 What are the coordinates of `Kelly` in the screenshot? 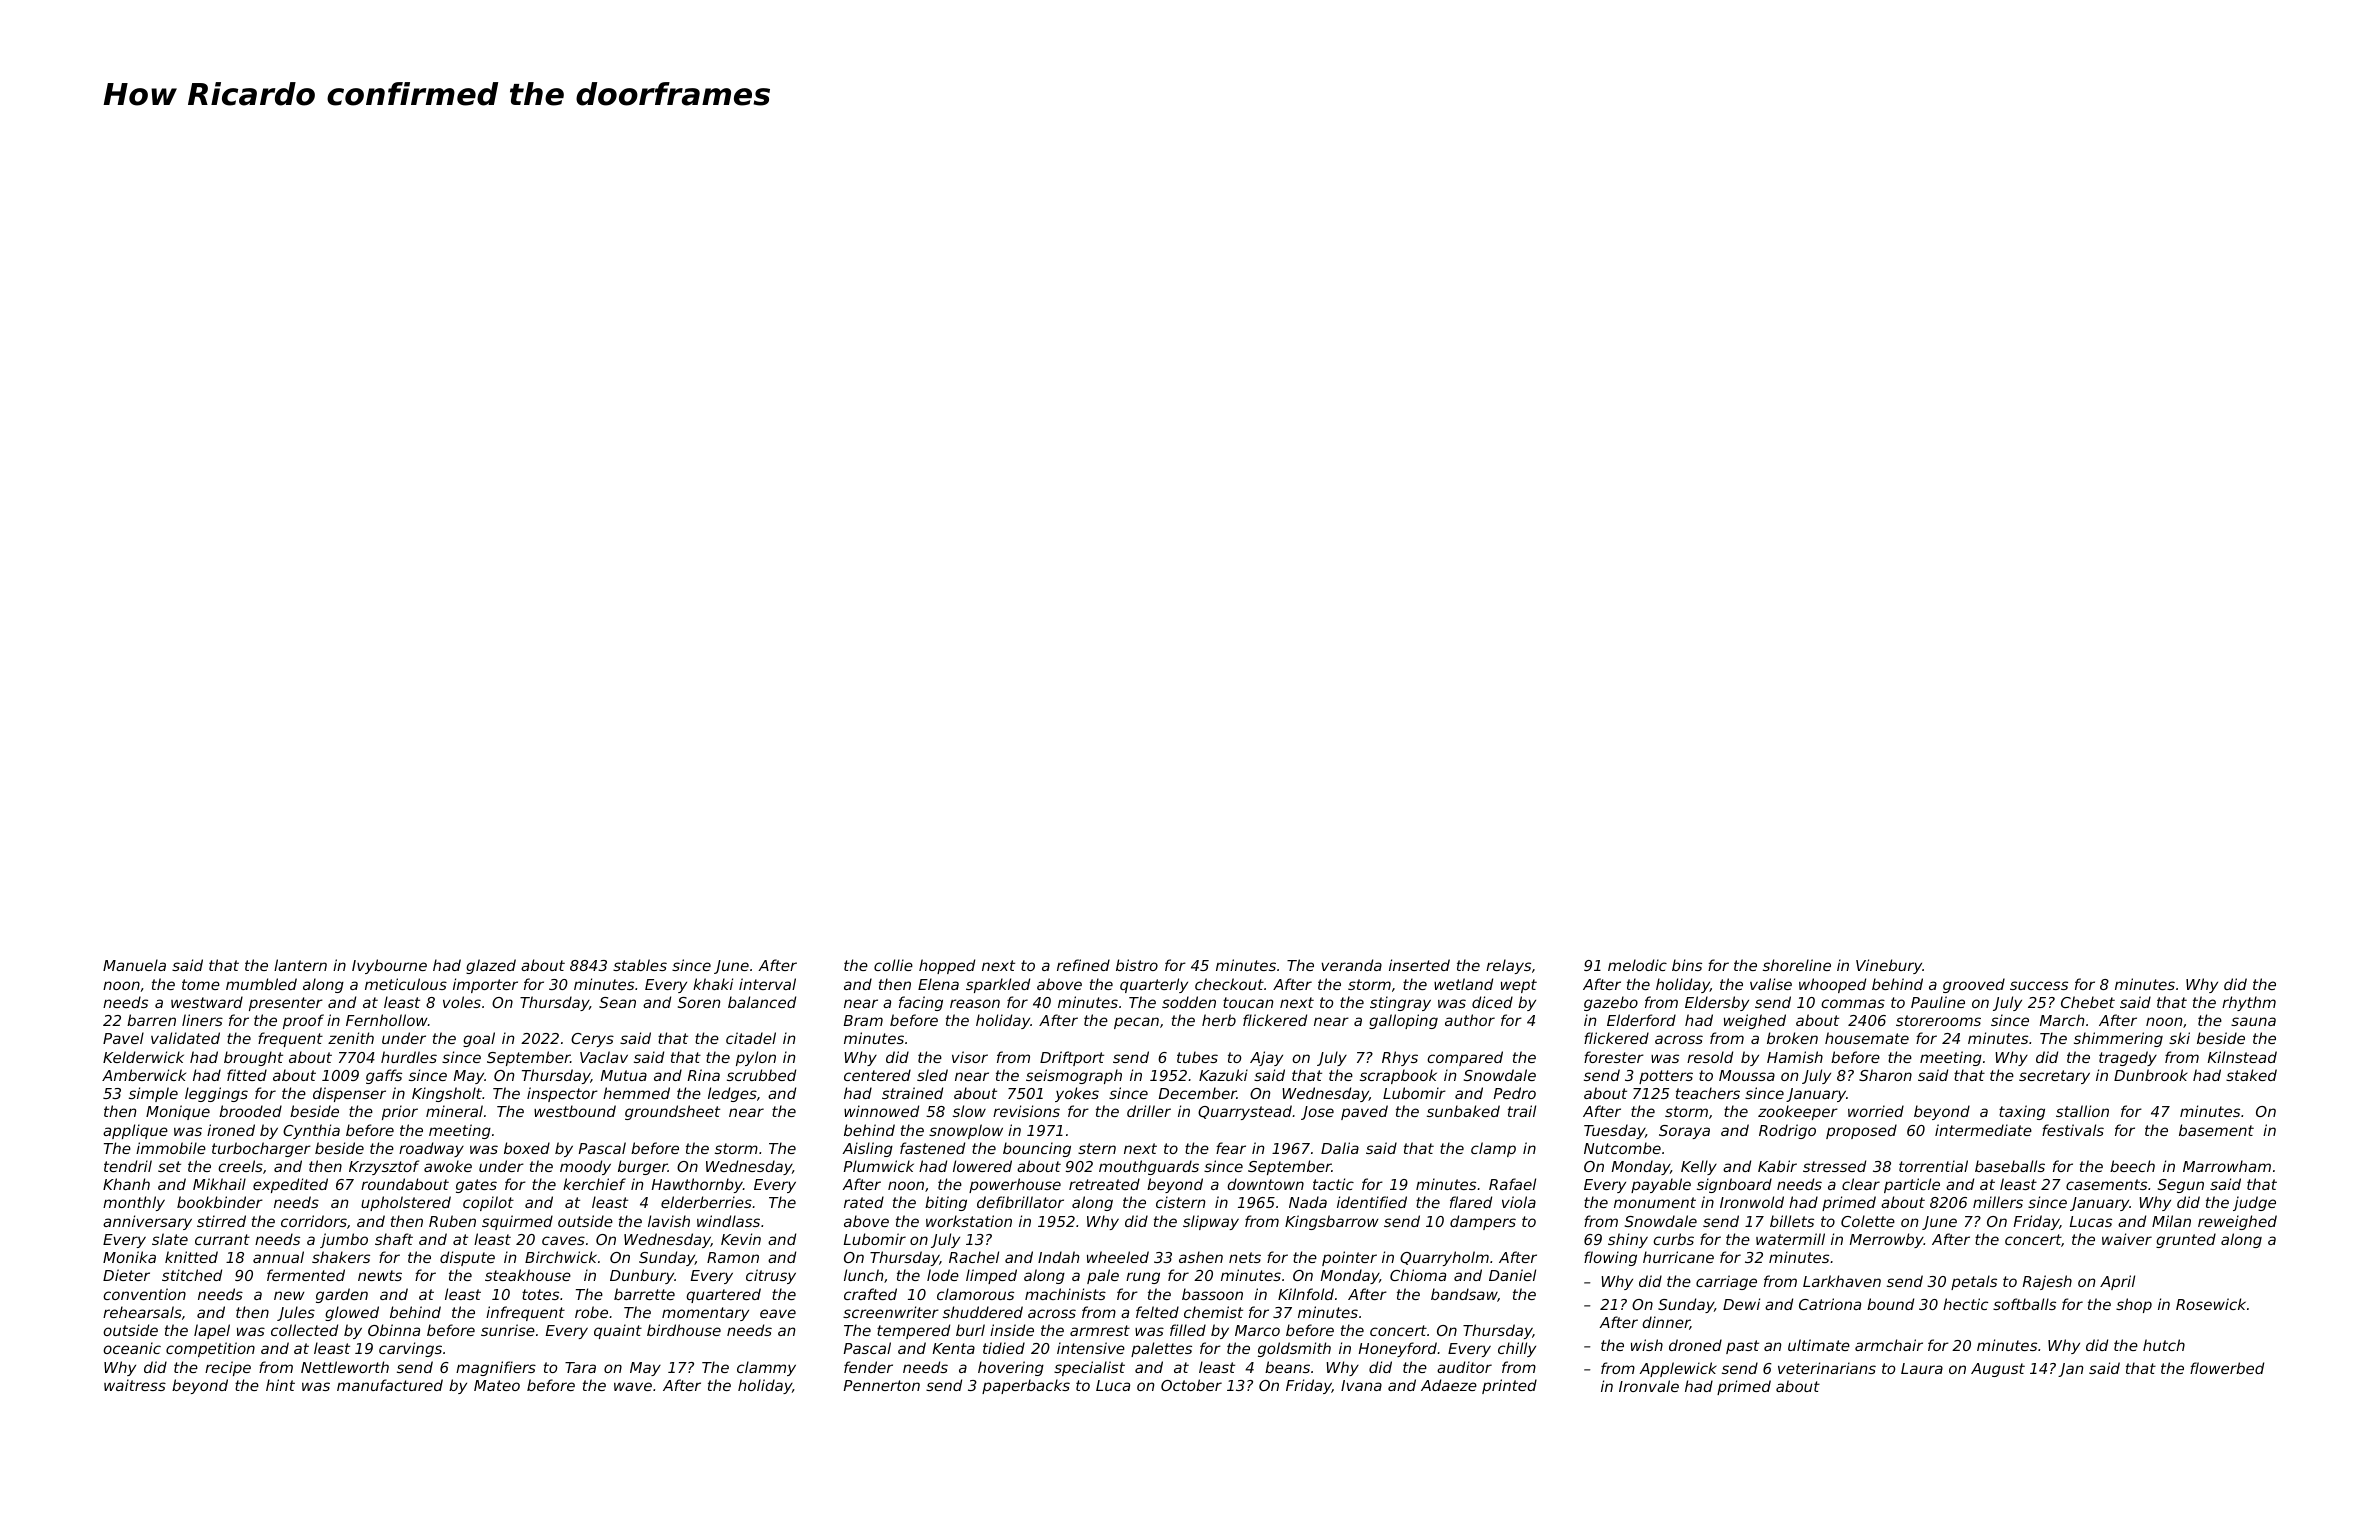 It's located at (1699, 1167).
